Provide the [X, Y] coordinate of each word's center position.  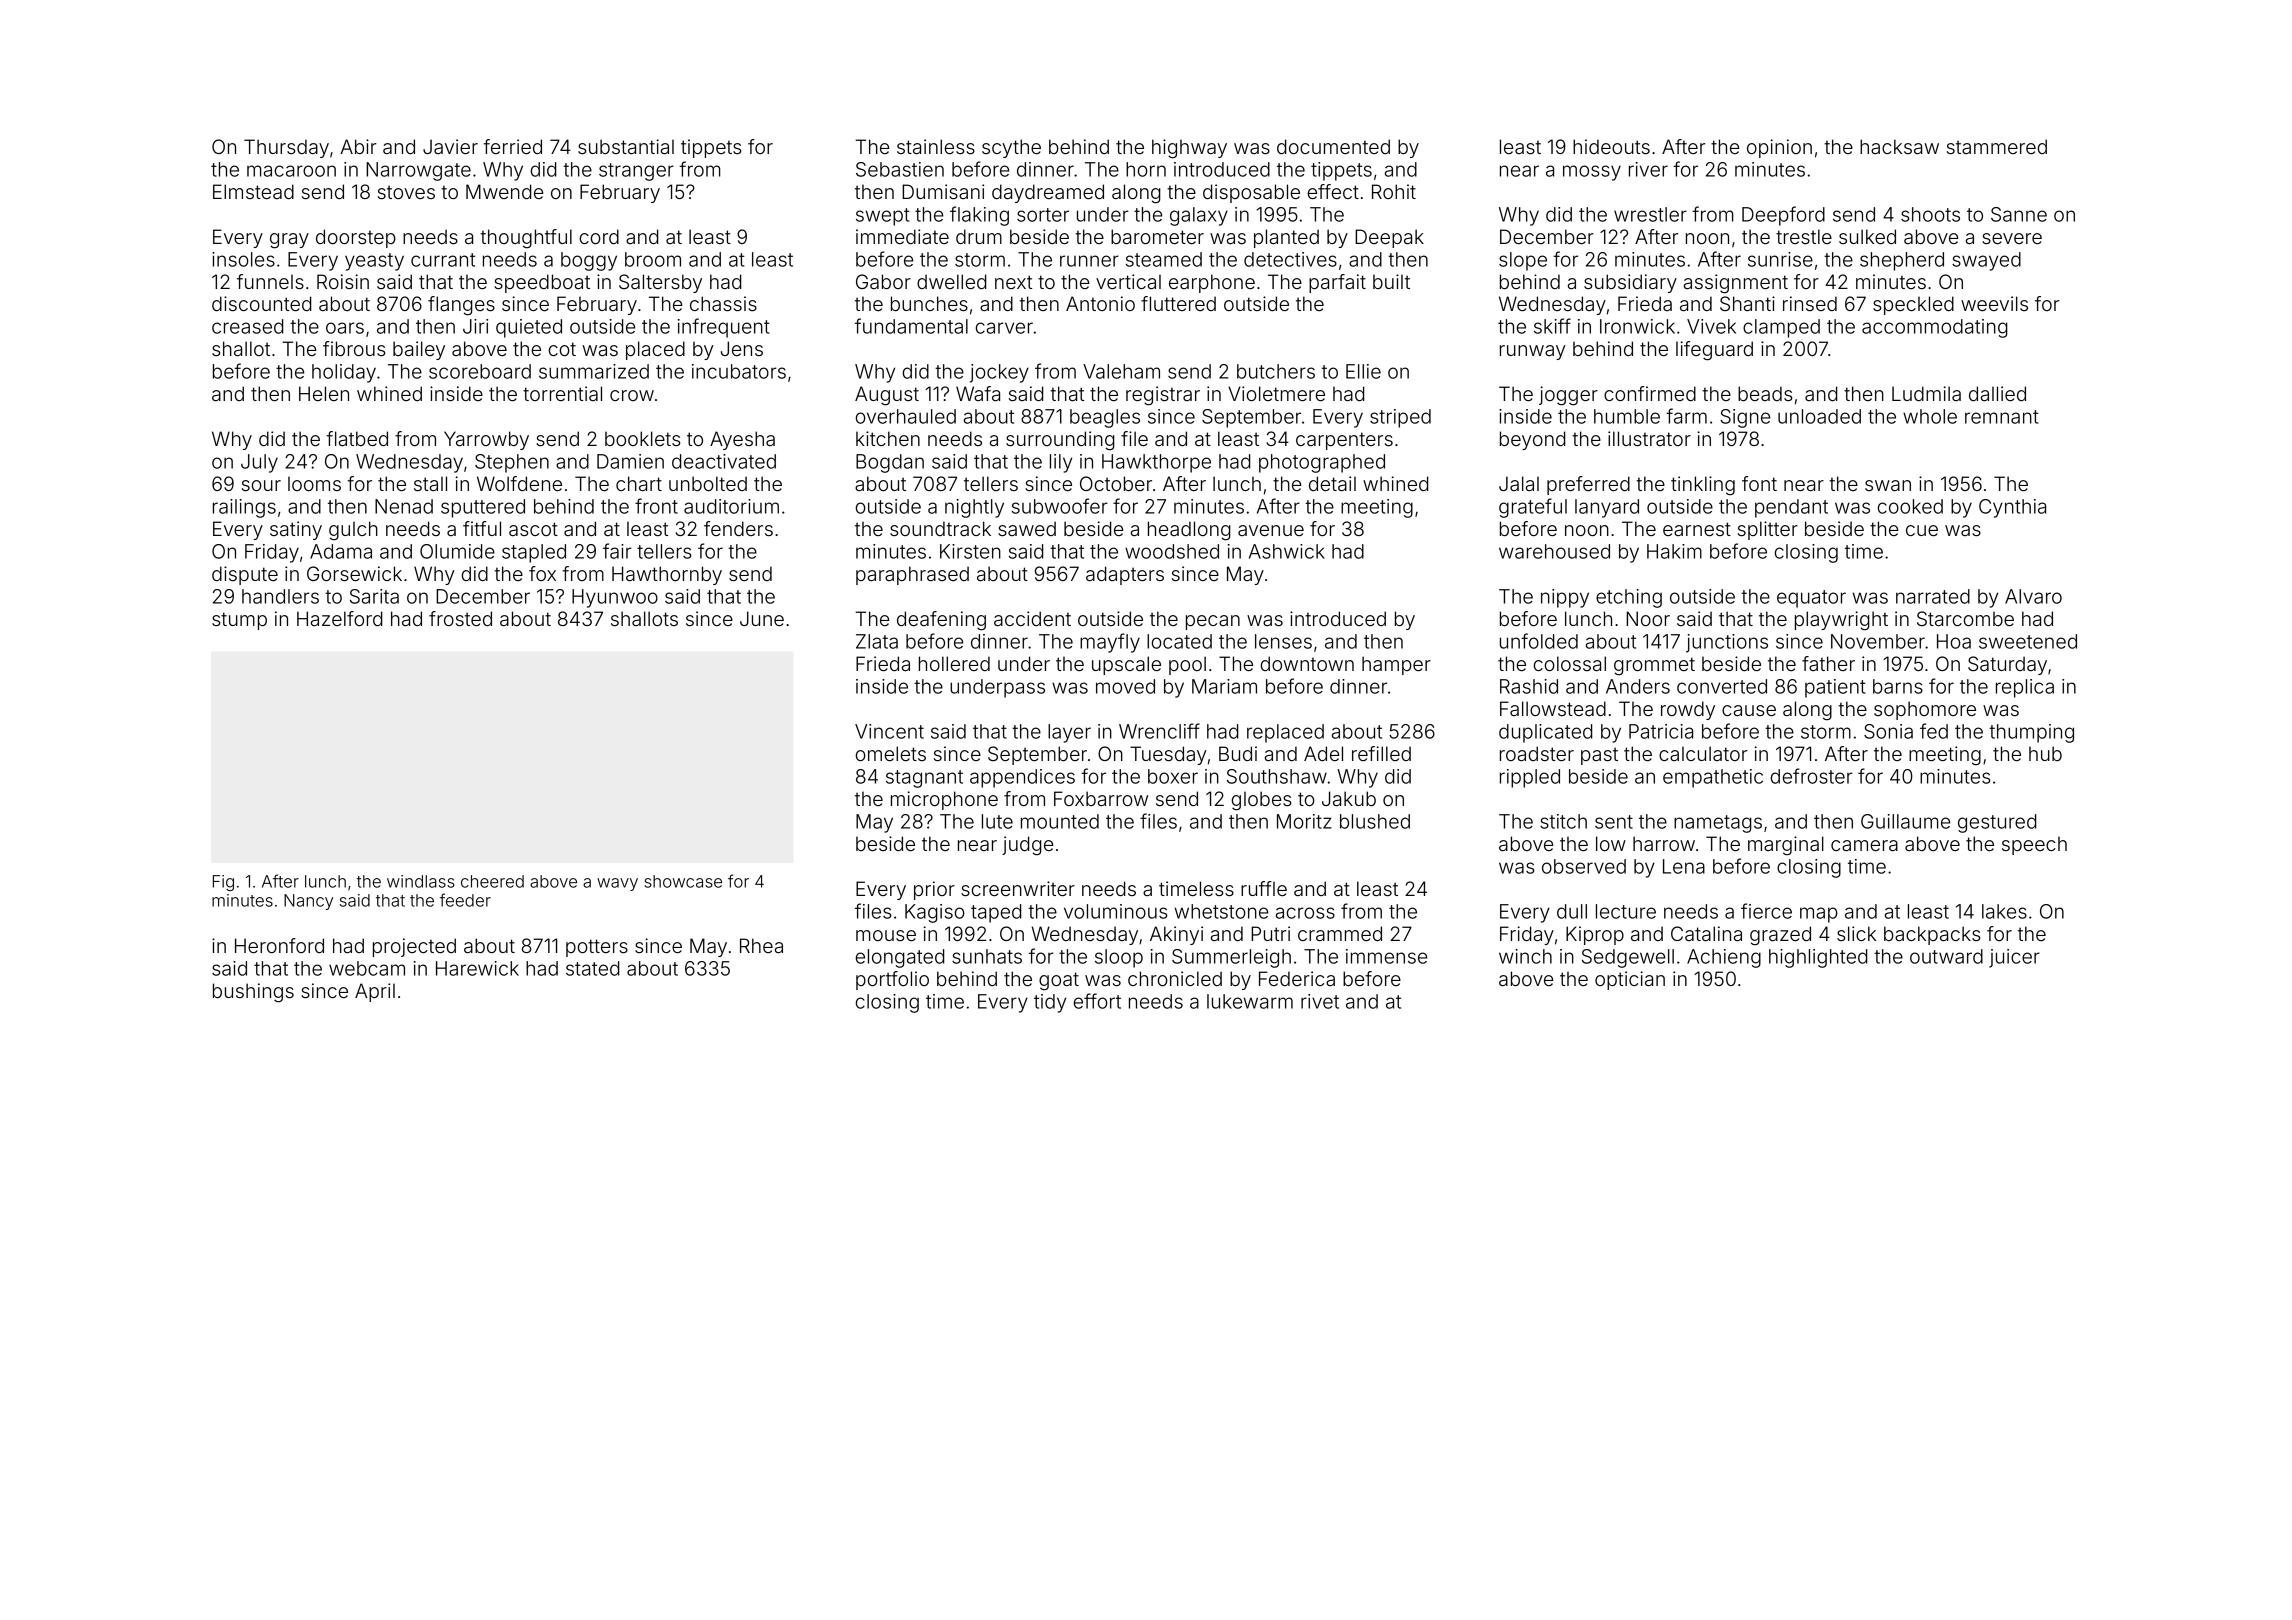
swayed [1986, 261]
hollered [954, 663]
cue [1922, 530]
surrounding [1060, 441]
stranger [636, 172]
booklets [642, 438]
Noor [1648, 618]
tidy [1050, 1003]
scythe [1011, 148]
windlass [421, 881]
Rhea [761, 945]
